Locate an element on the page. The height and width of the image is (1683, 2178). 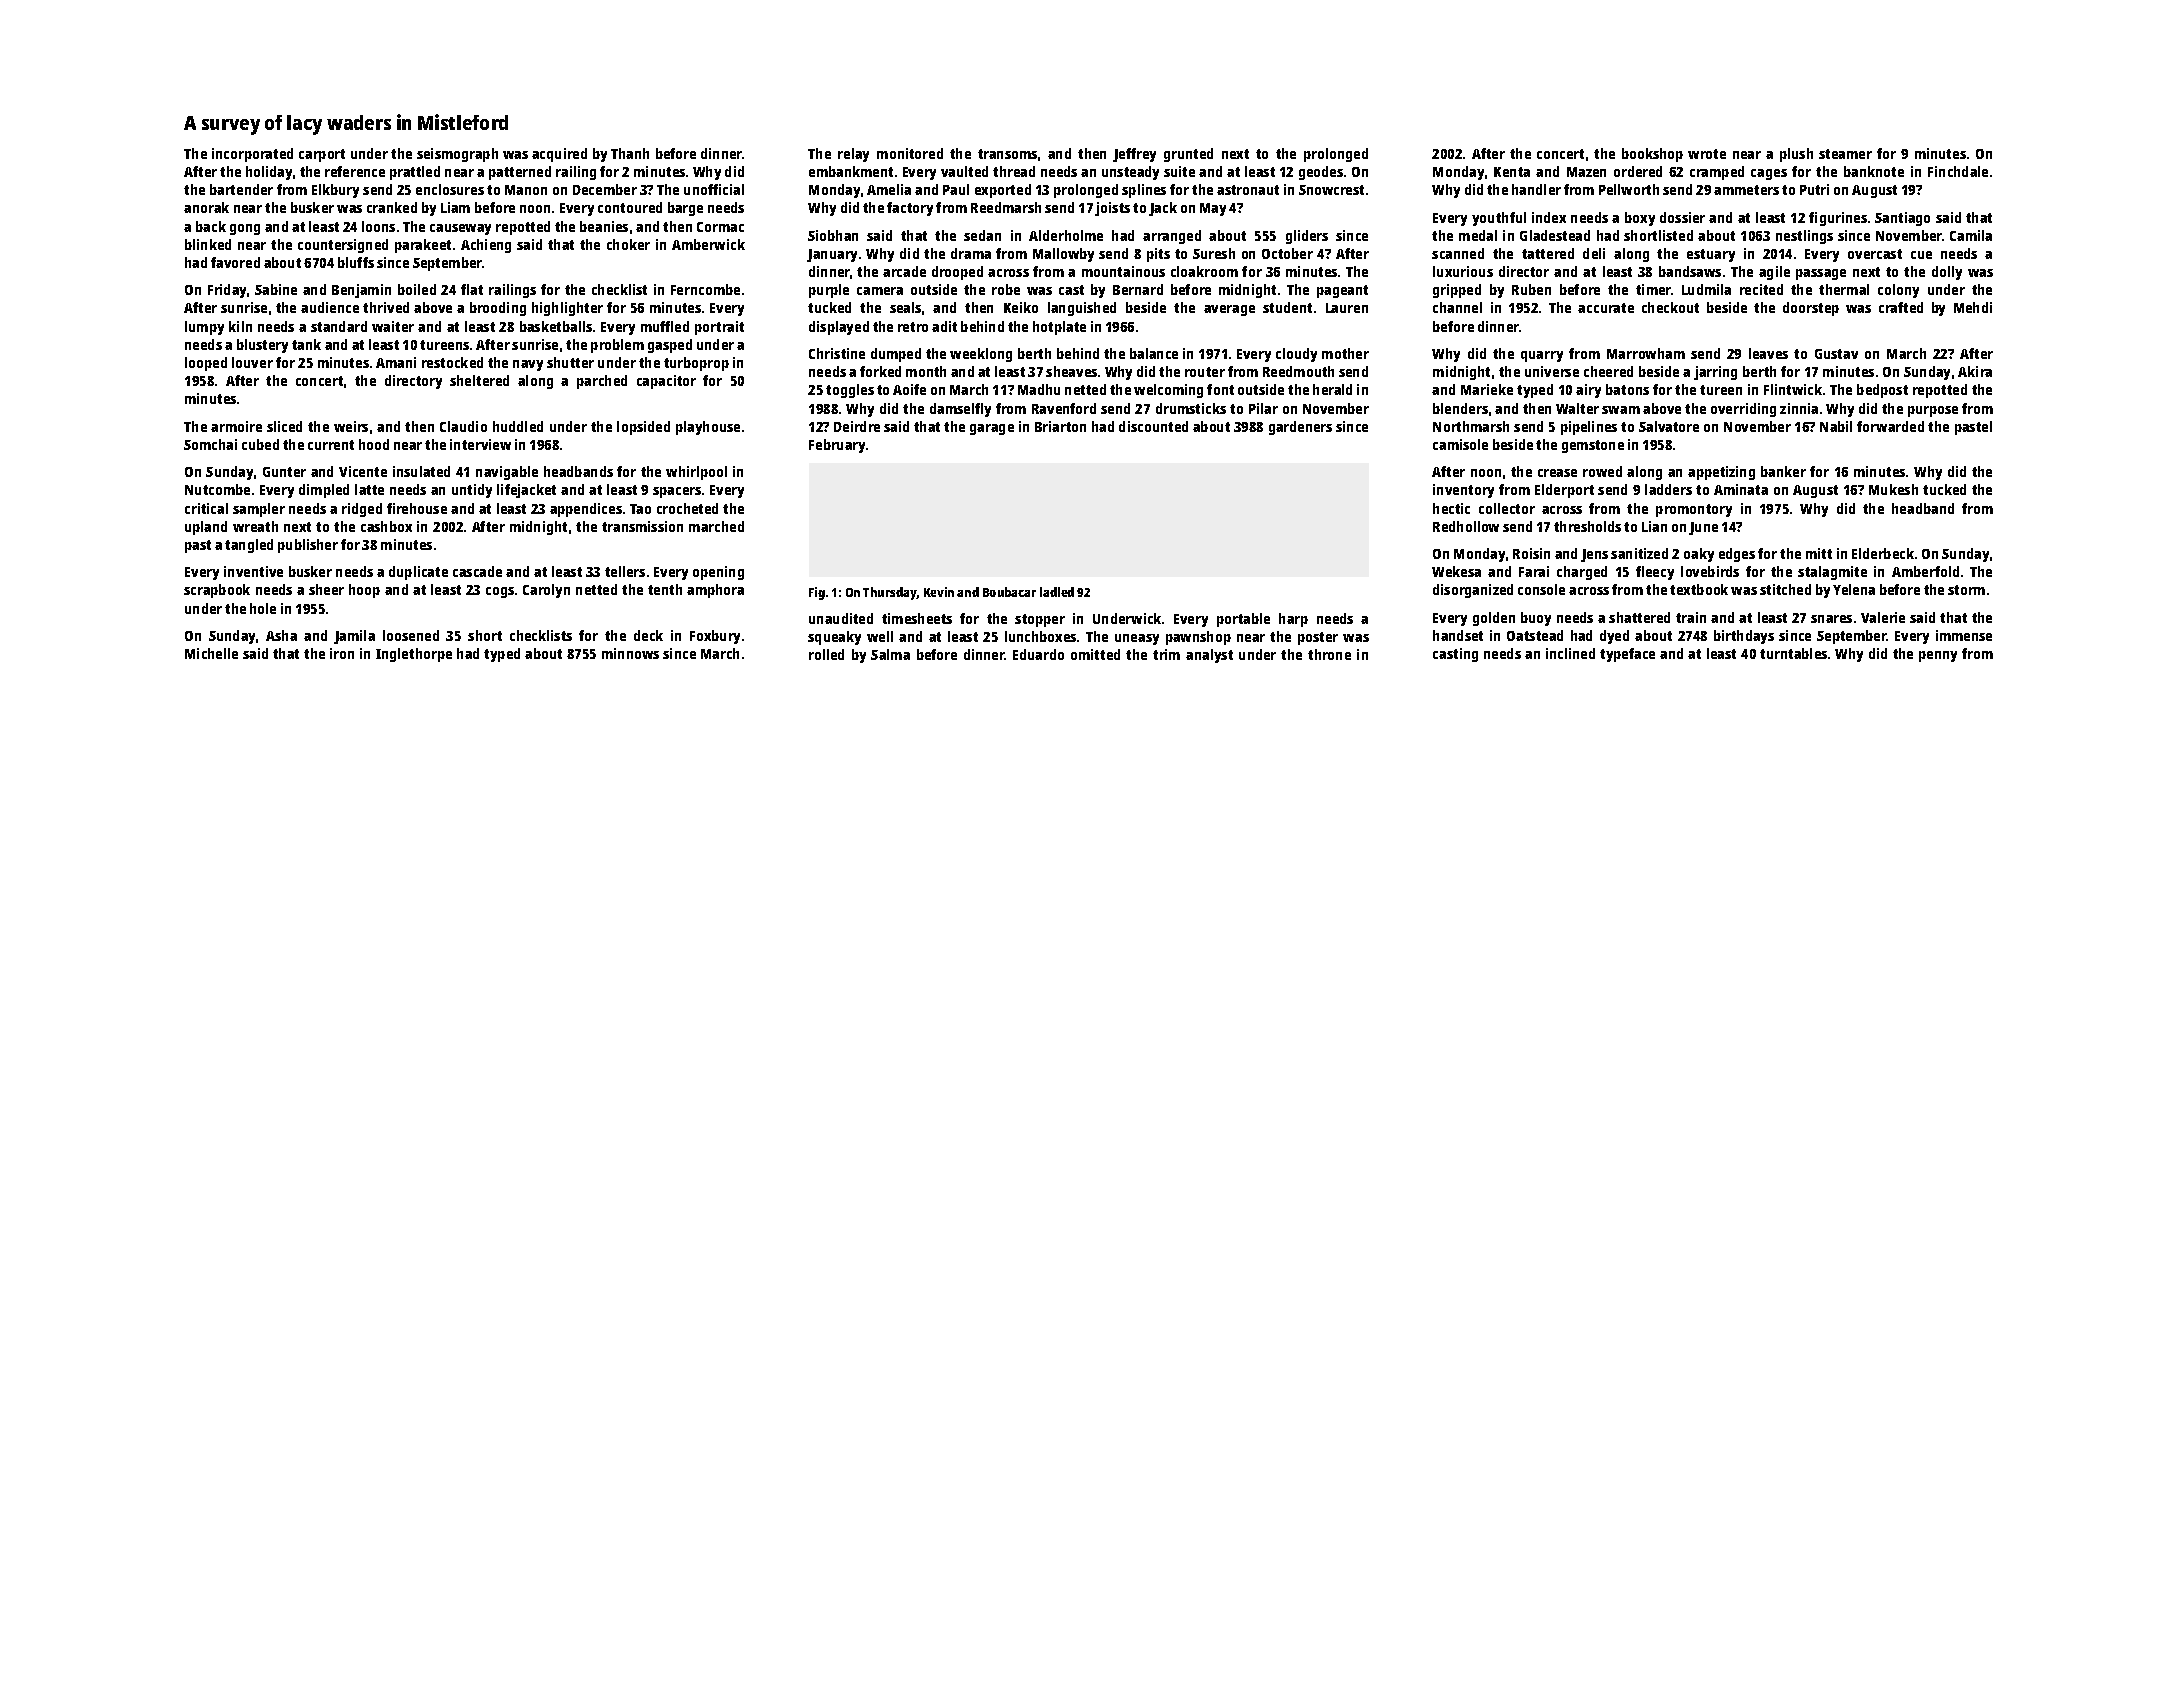
inventory is located at coordinates (1463, 491).
